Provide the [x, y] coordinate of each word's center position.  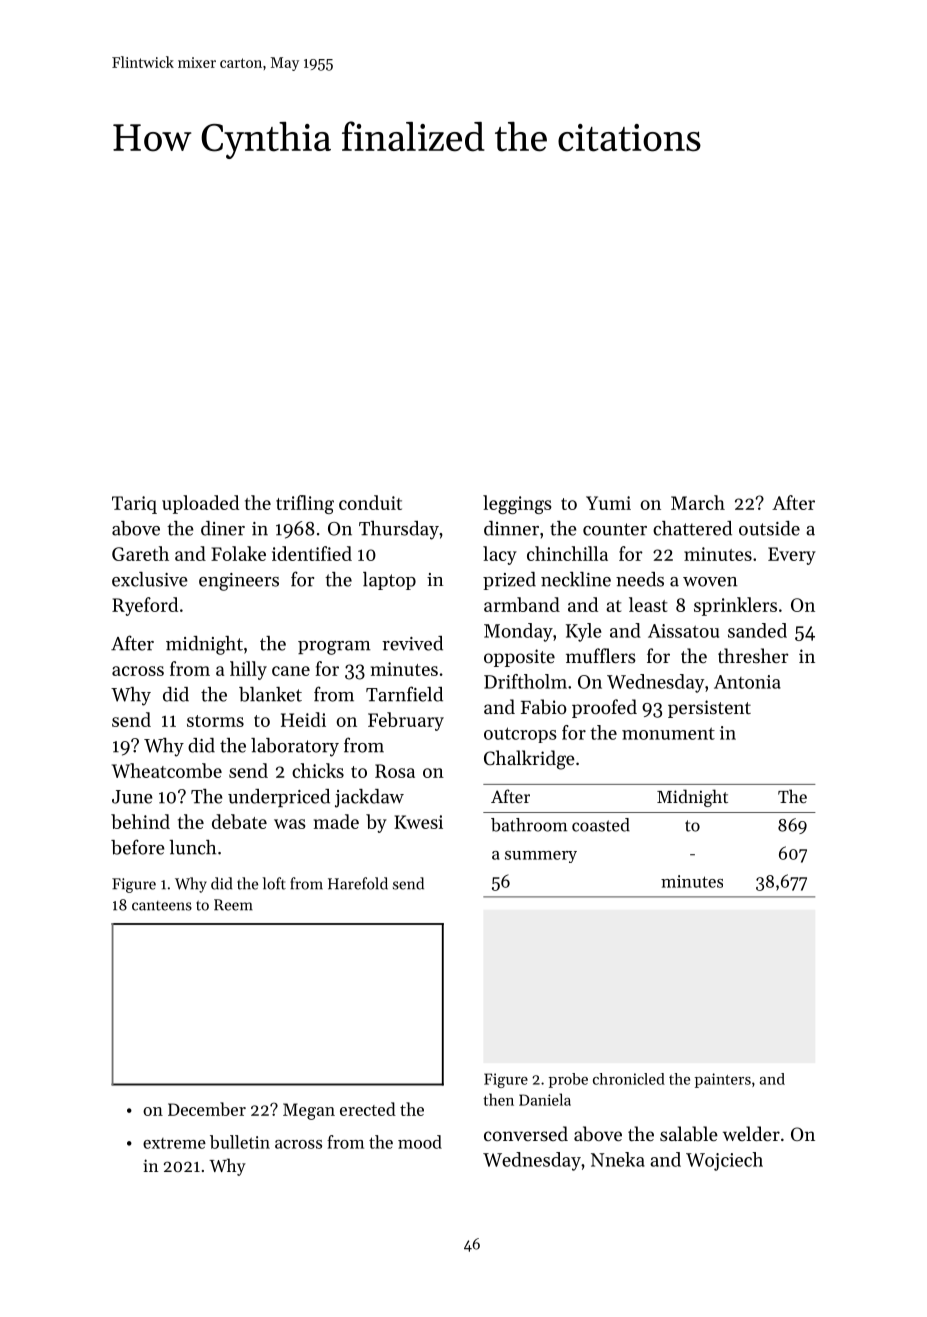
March [698, 502]
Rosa [395, 771]
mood [420, 1142]
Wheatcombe [167, 770]
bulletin [240, 1142]
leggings [517, 504]
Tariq [134, 505]
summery [541, 857]
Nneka [618, 1159]
